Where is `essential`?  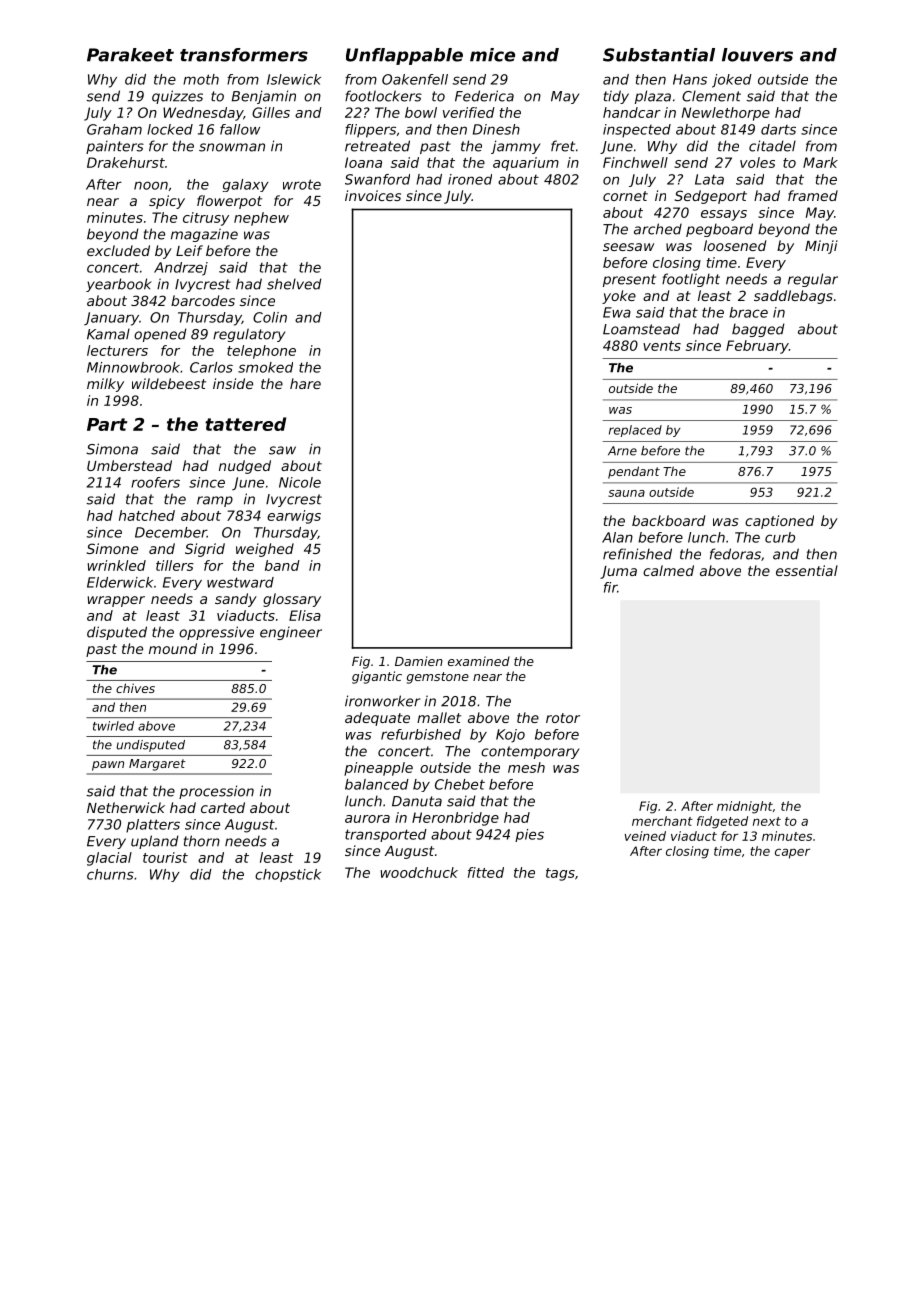
essential is located at coordinates (807, 570).
